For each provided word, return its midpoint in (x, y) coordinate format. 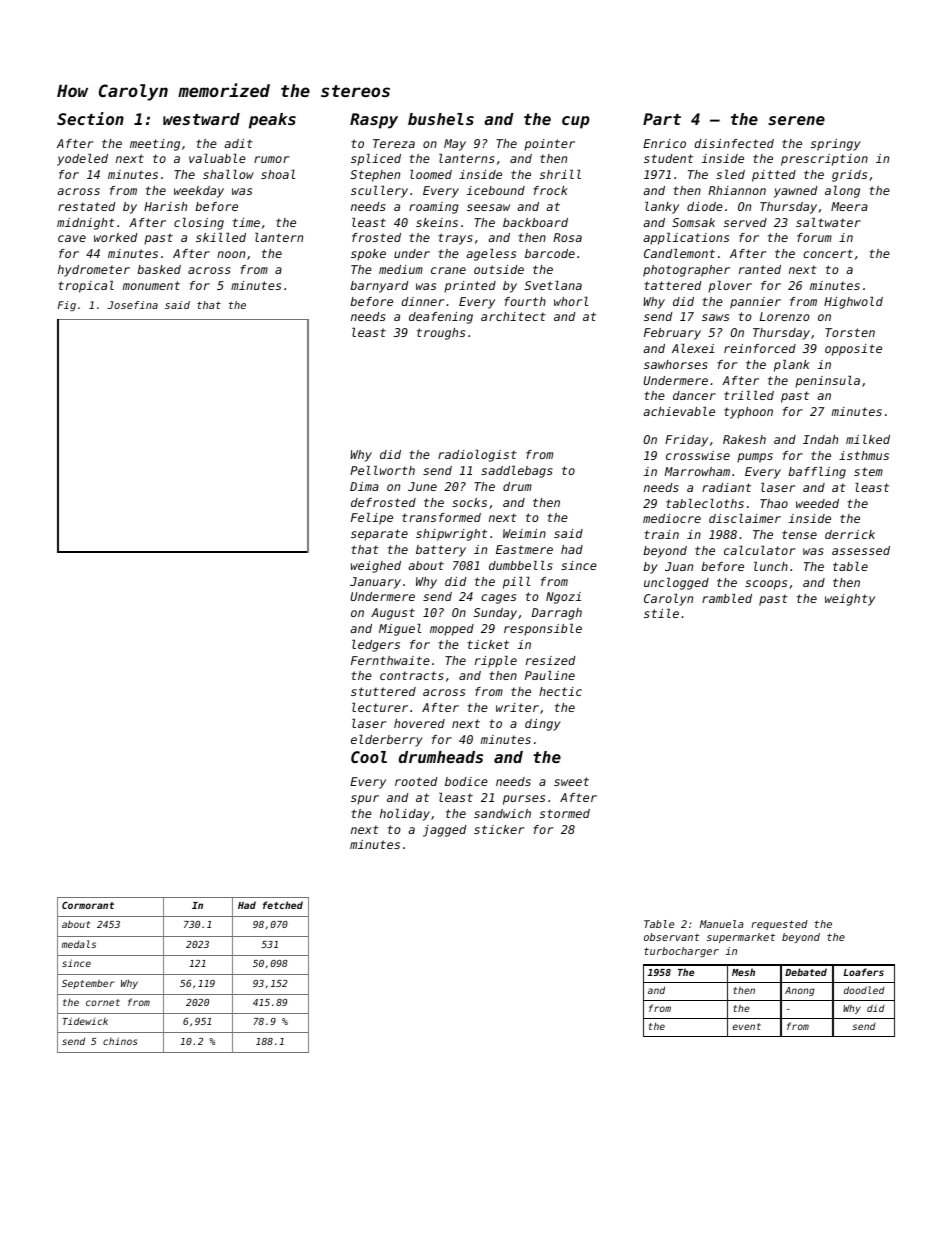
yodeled (82, 160)
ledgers (376, 646)
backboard (535, 222)
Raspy (374, 121)
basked (159, 269)
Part (662, 119)
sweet (571, 781)
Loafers (863, 972)
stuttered (383, 691)
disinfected (734, 143)
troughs (441, 334)
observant (672, 937)
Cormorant (88, 905)
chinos (120, 1041)
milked (868, 439)
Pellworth (382, 470)
